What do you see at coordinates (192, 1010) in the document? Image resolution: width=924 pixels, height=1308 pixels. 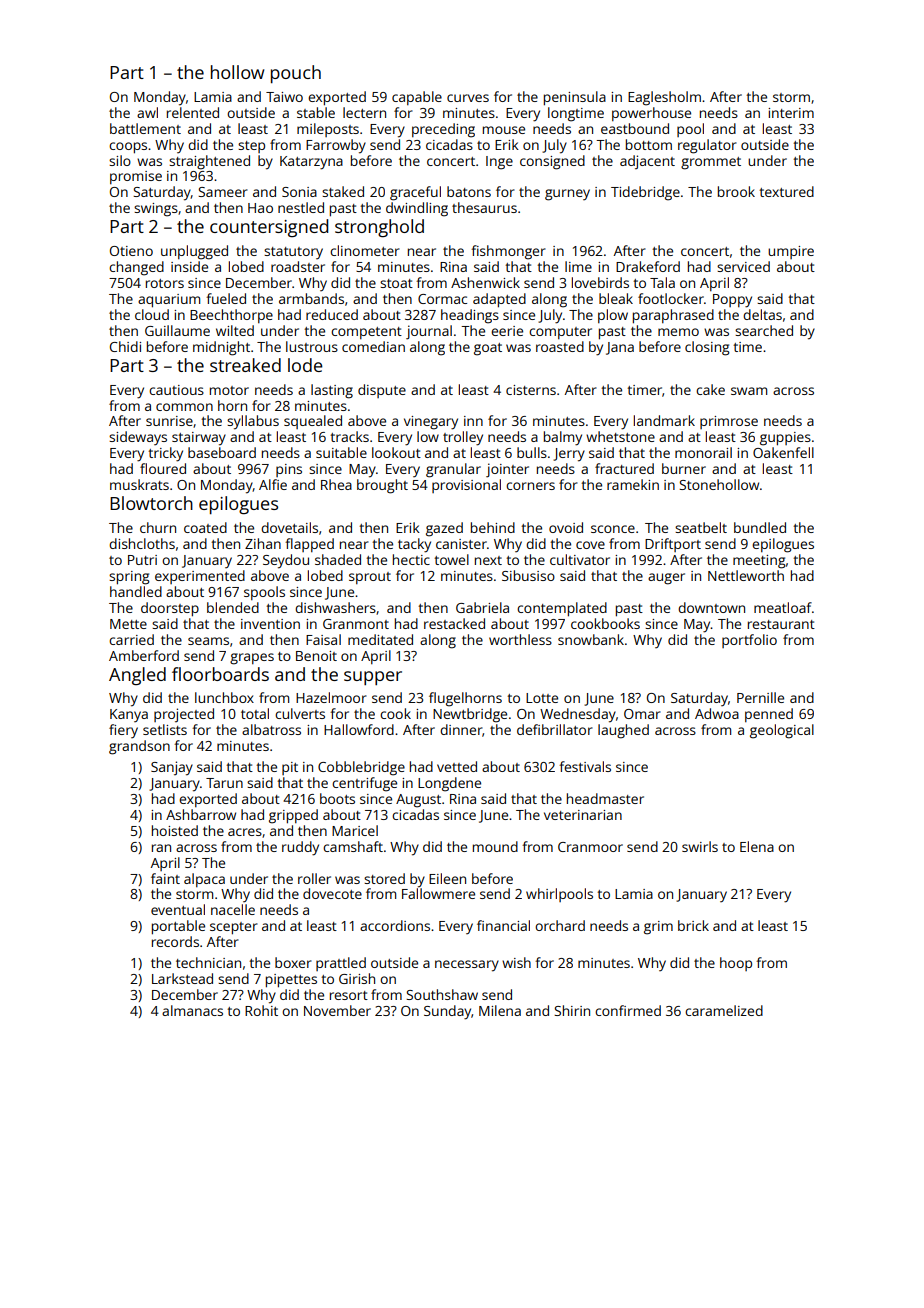 I see `almanacs` at bounding box center [192, 1010].
